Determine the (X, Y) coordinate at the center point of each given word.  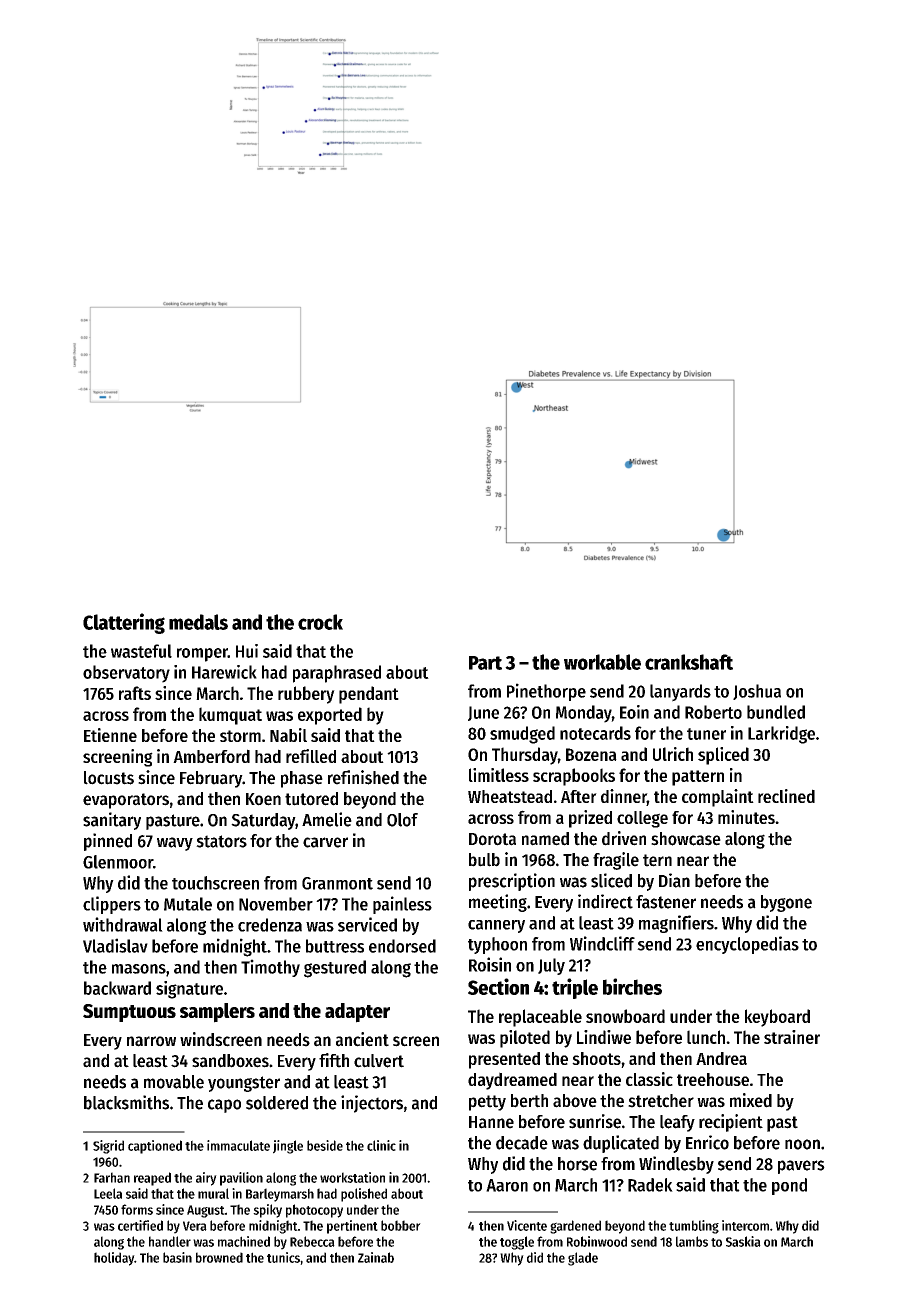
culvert (379, 1061)
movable (174, 1082)
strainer (792, 1037)
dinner (624, 797)
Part (485, 663)
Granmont (337, 883)
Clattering (124, 623)
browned (219, 1257)
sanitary (112, 821)
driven (624, 838)
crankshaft (689, 662)
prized (590, 819)
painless (402, 905)
